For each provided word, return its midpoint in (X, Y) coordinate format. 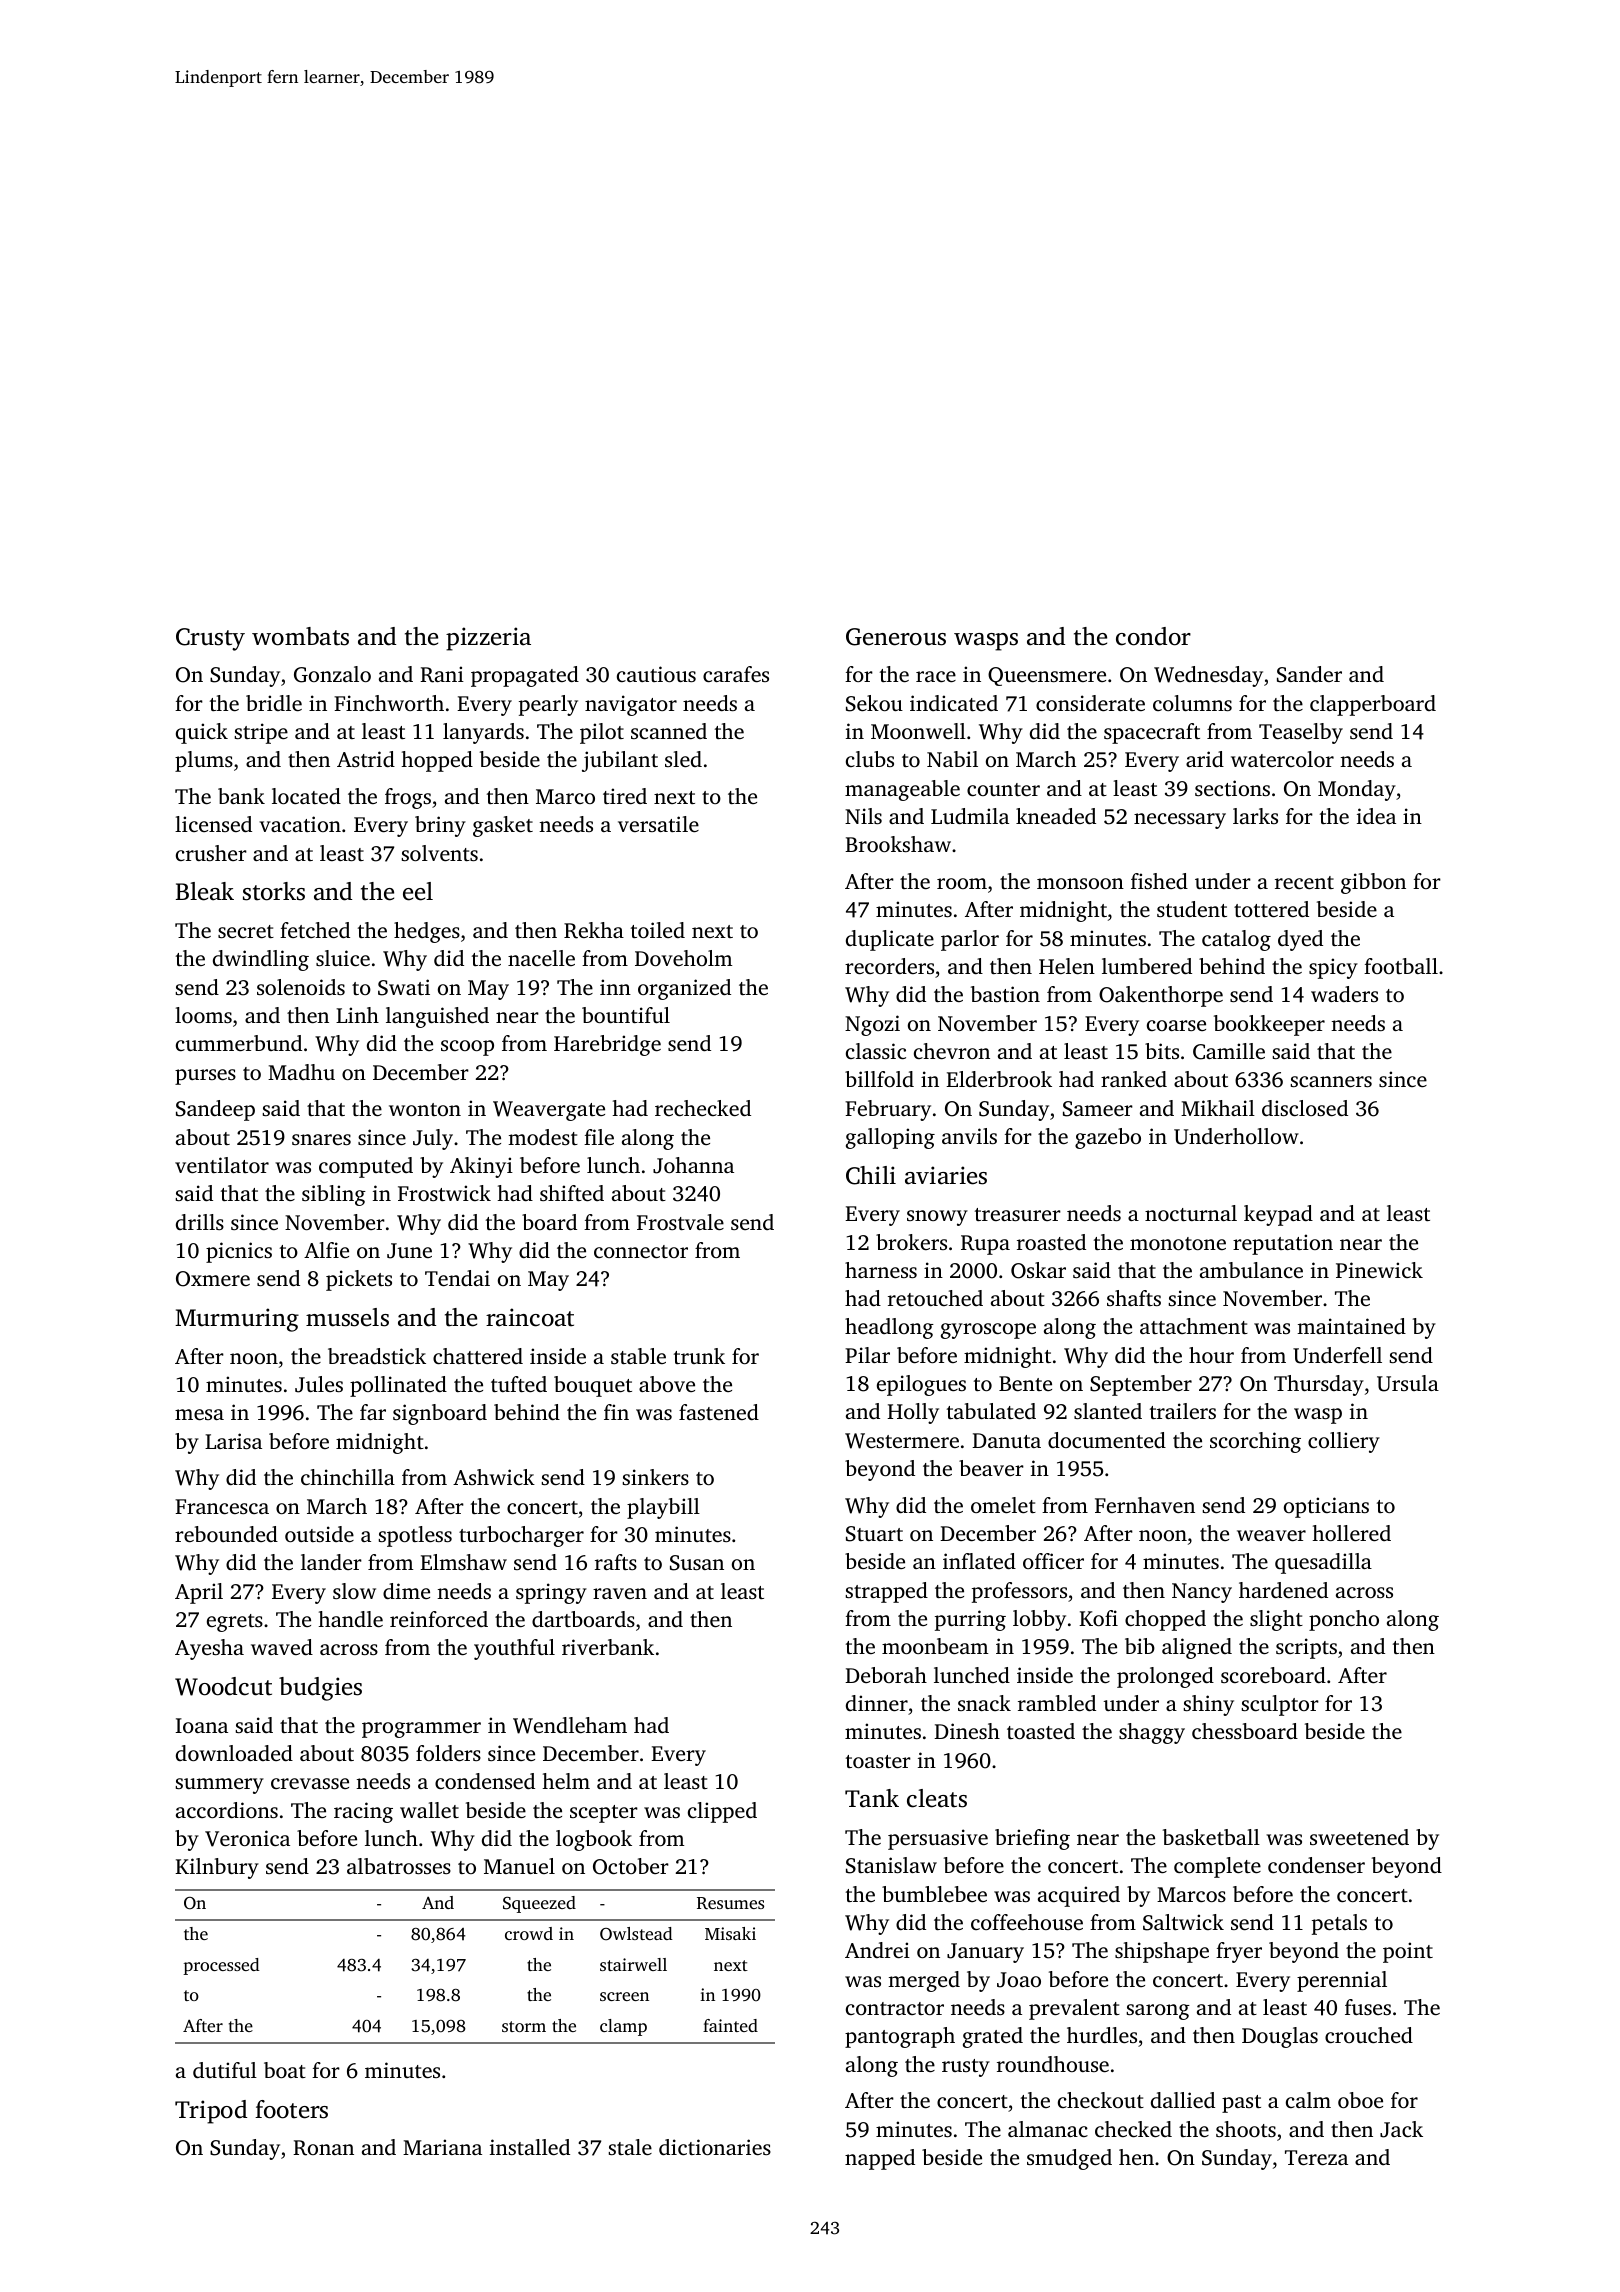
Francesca (222, 1506)
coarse (1176, 1025)
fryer (1239, 1952)
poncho (1344, 1620)
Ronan (323, 2148)
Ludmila (970, 816)
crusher (211, 853)
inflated (979, 1561)
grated (993, 2037)
